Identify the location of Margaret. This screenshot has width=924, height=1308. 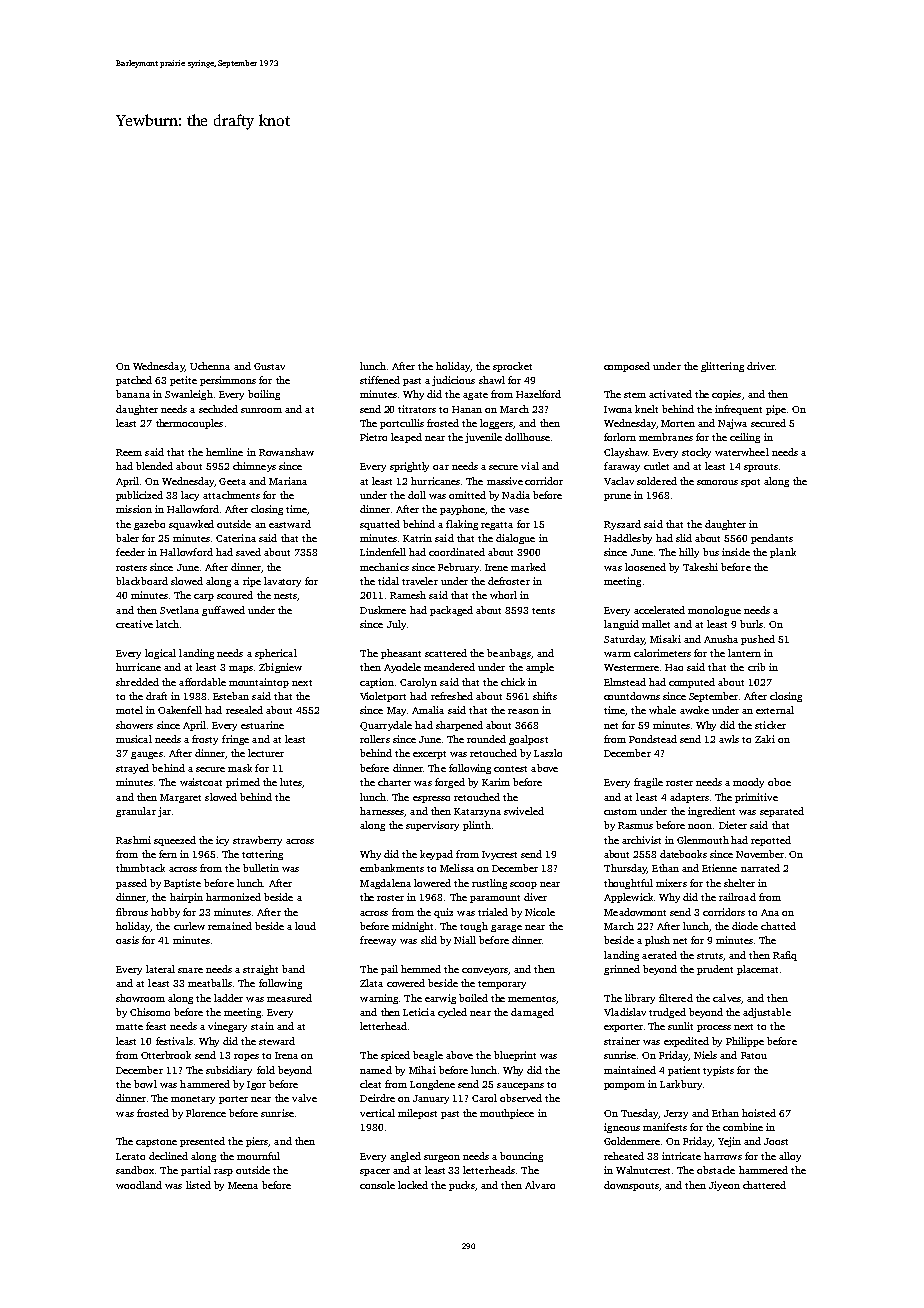
(180, 798).
